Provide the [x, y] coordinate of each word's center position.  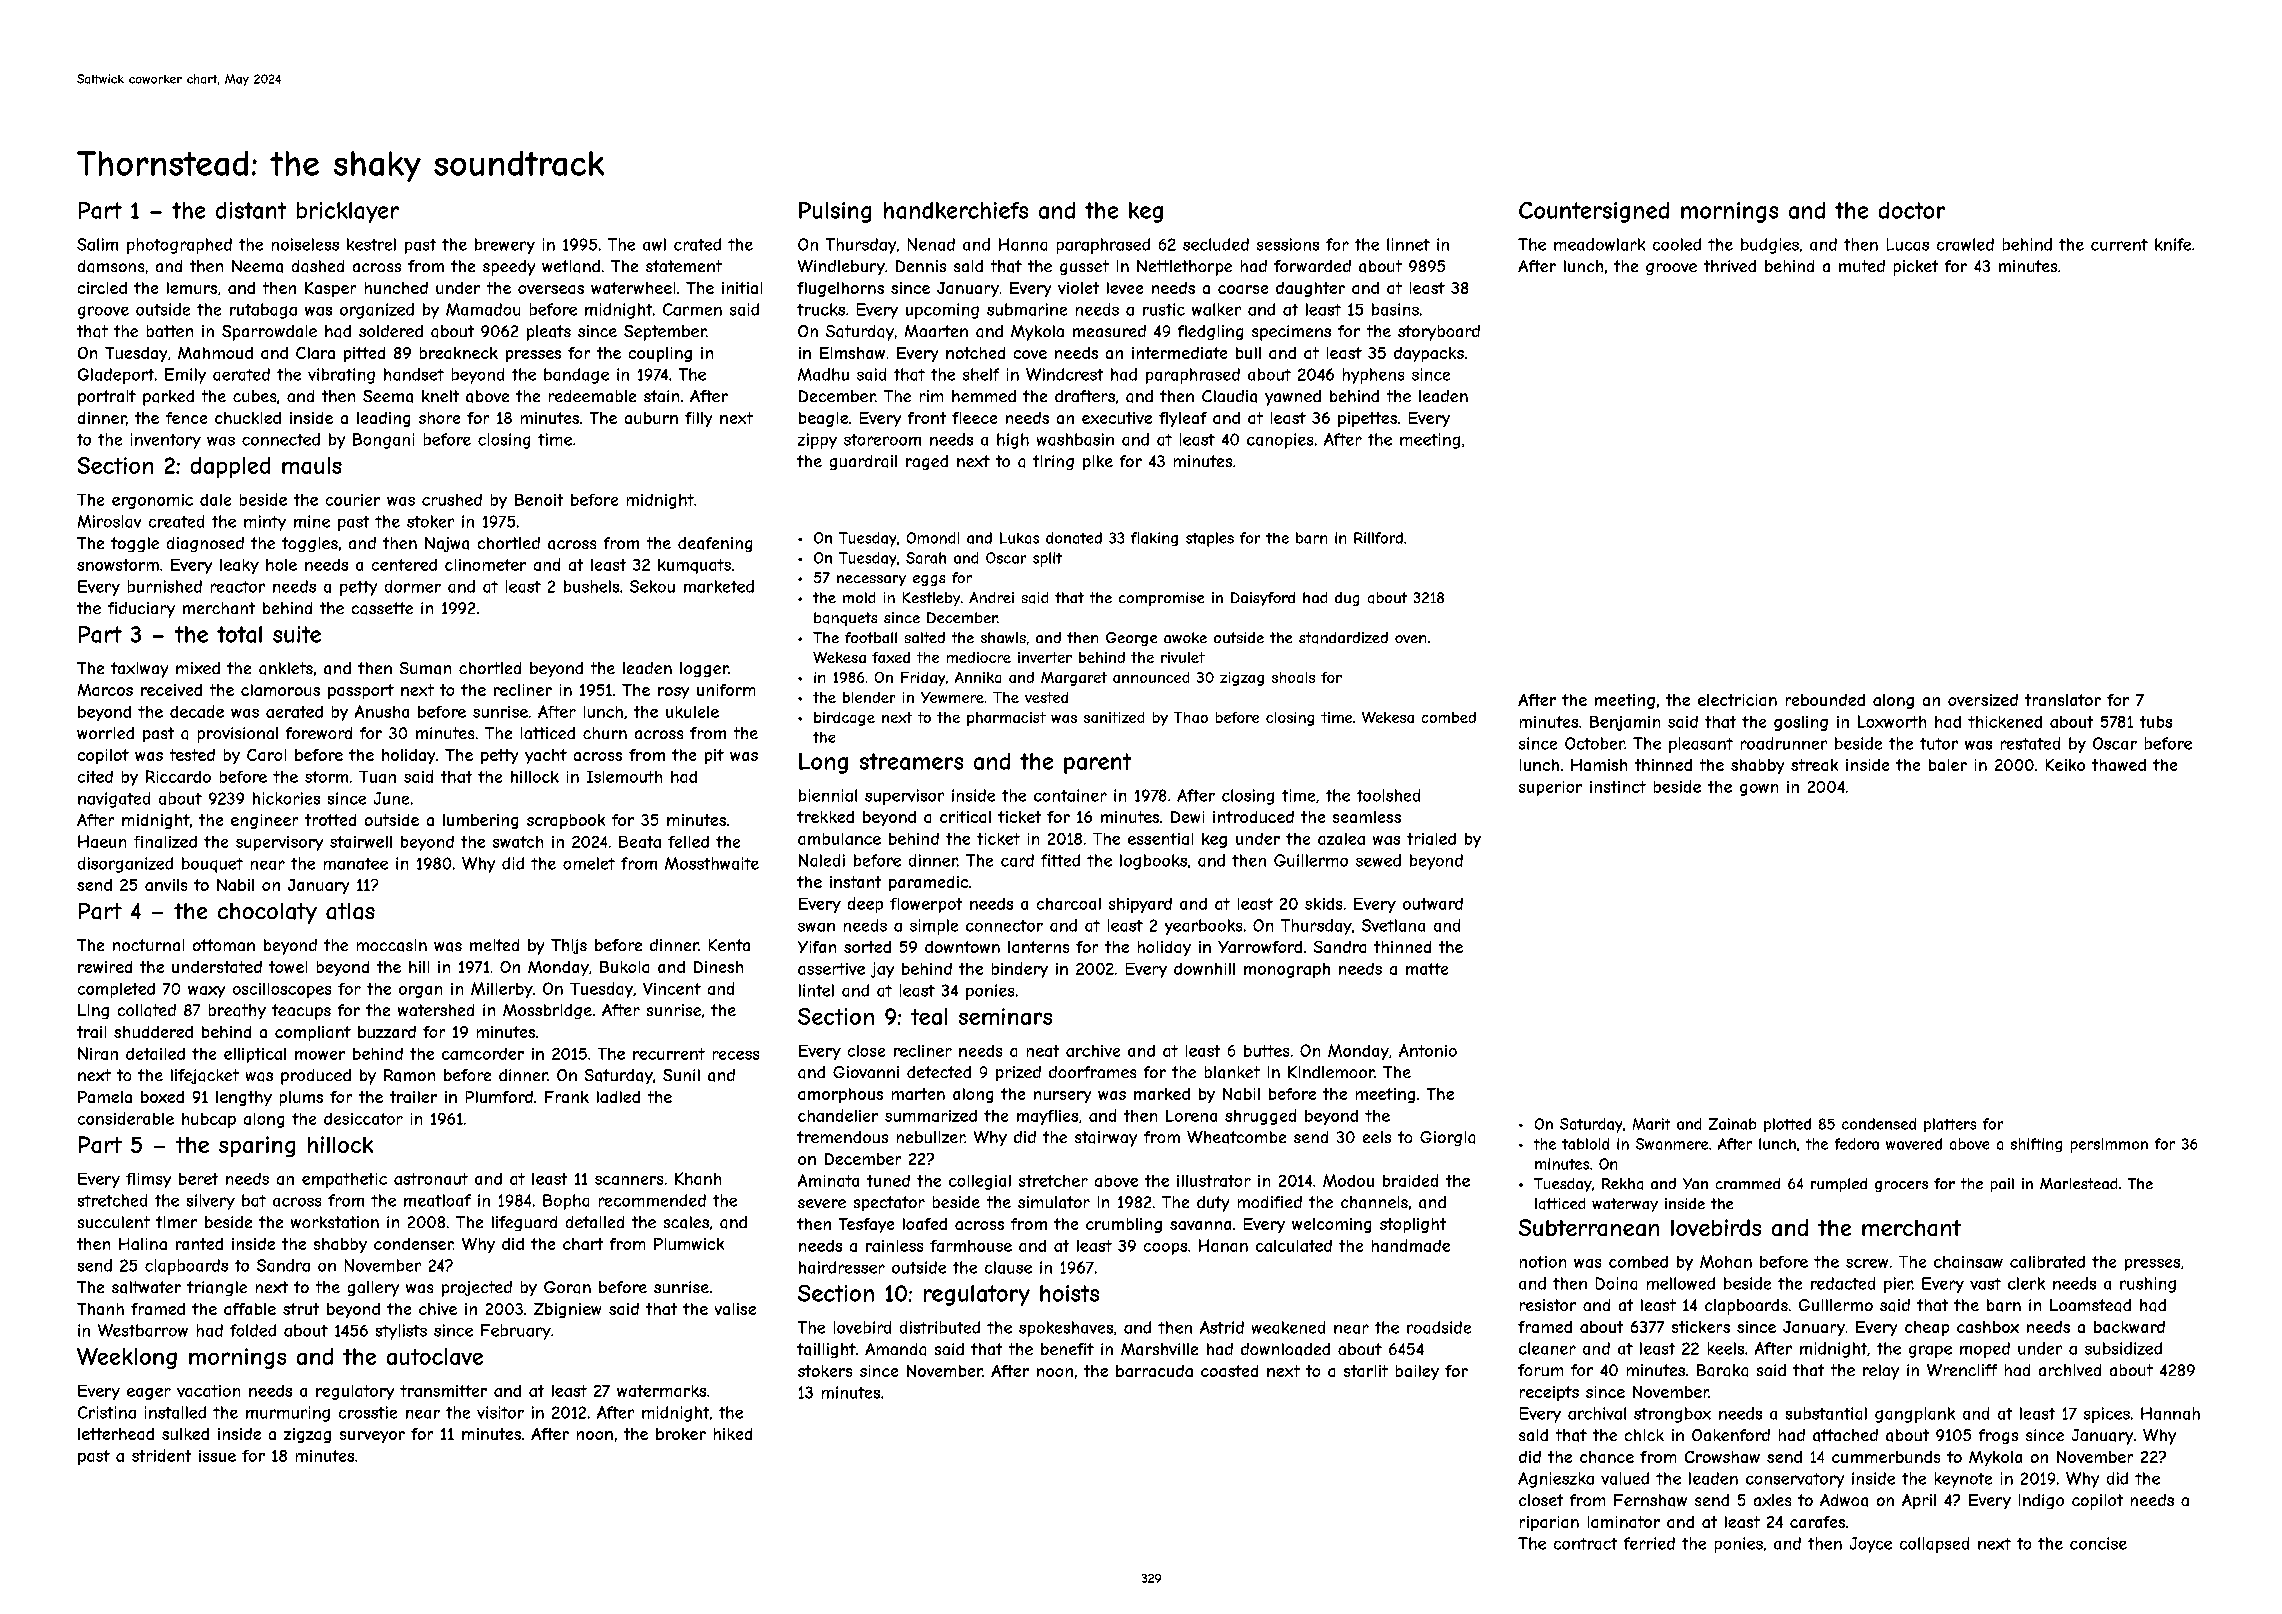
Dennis [921, 266]
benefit [1067, 1349]
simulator [1054, 1202]
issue [217, 1456]
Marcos [105, 690]
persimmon [2109, 1145]
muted [1862, 266]
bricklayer [348, 212]
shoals [1293, 677]
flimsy [148, 1180]
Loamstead [2090, 1305]
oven [1410, 639]
